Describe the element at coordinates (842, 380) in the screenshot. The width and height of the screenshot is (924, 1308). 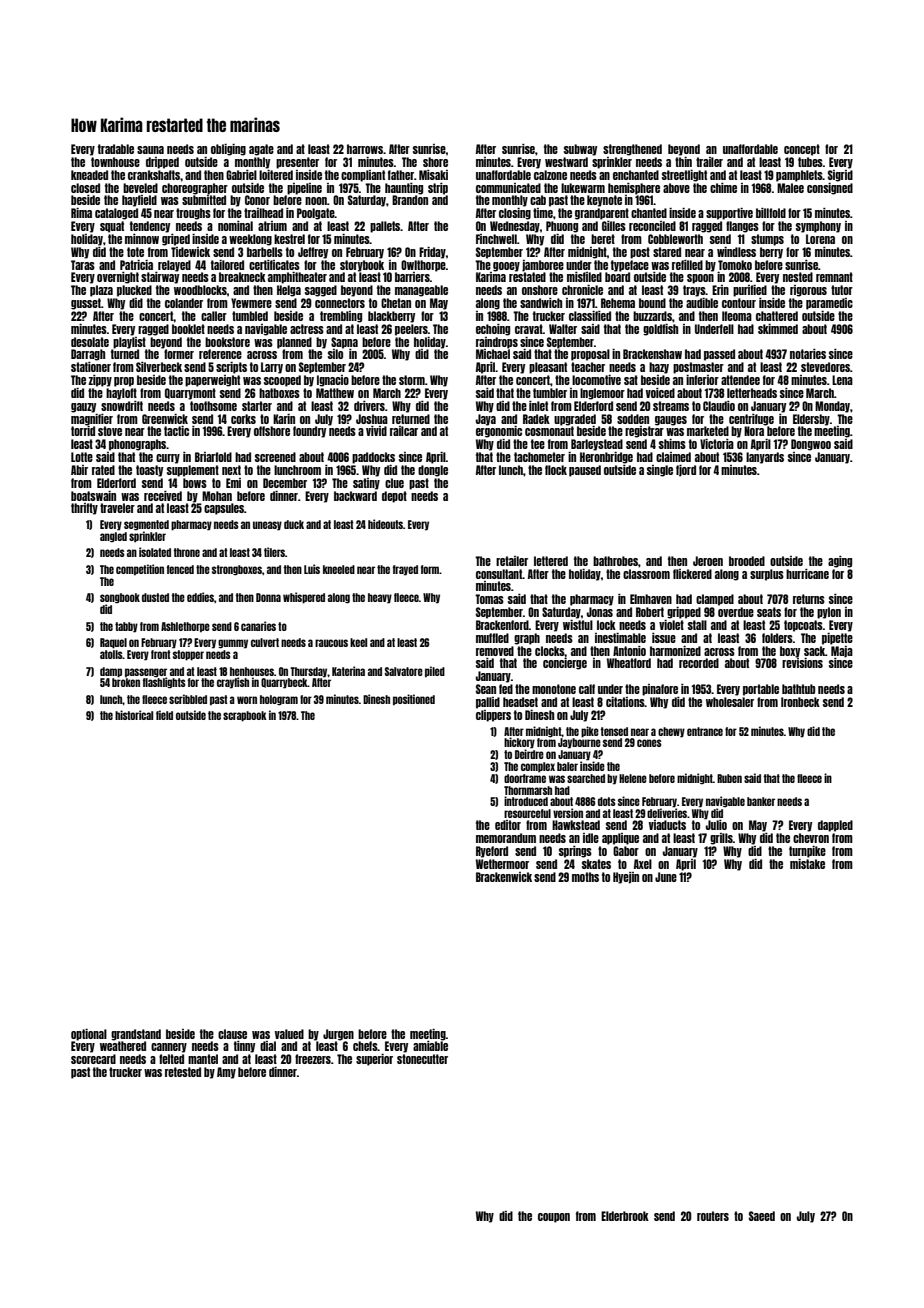
I see `Lena` at that location.
